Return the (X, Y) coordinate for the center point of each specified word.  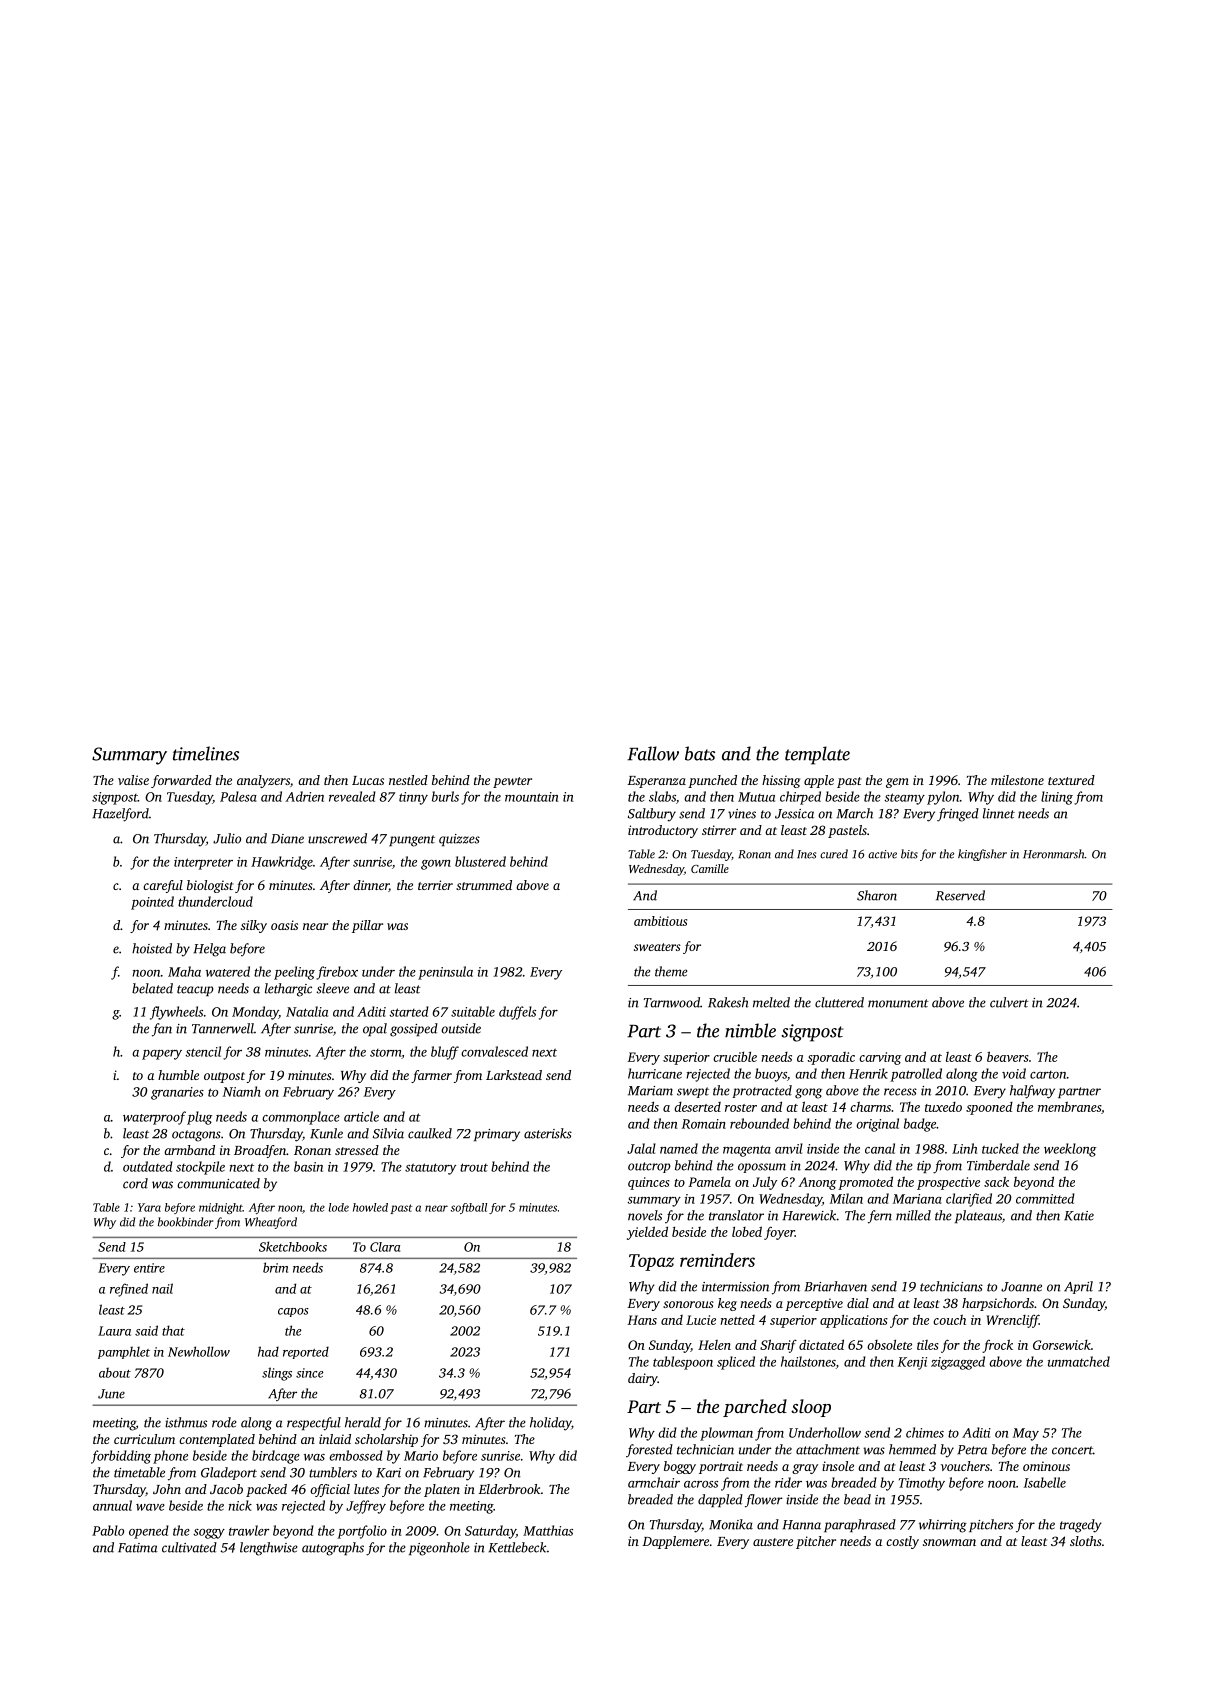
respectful (314, 1424)
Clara (385, 1247)
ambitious (660, 921)
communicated (218, 1183)
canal (880, 1148)
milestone (1017, 780)
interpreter (203, 863)
